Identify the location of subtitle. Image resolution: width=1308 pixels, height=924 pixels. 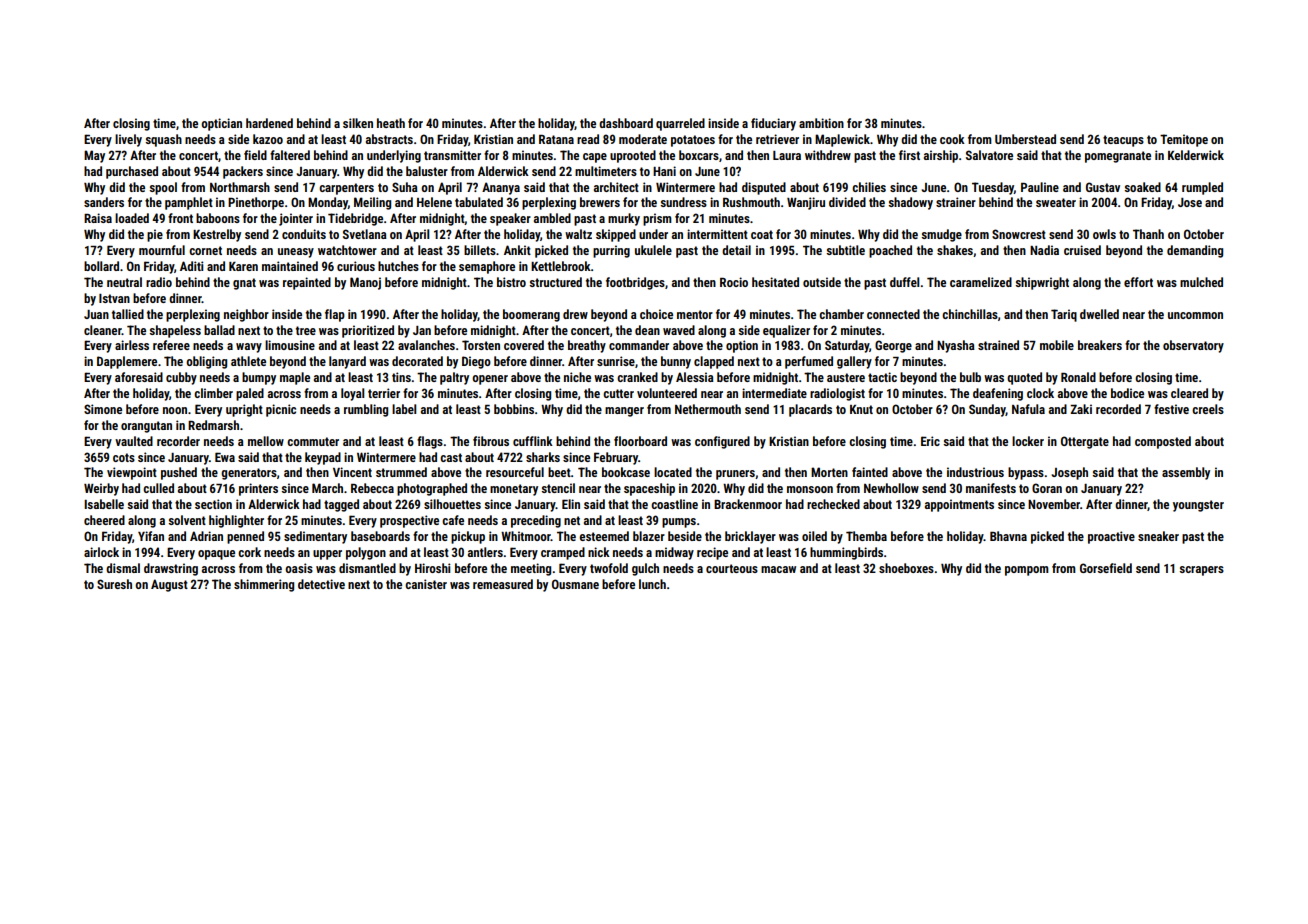
(845, 250).
